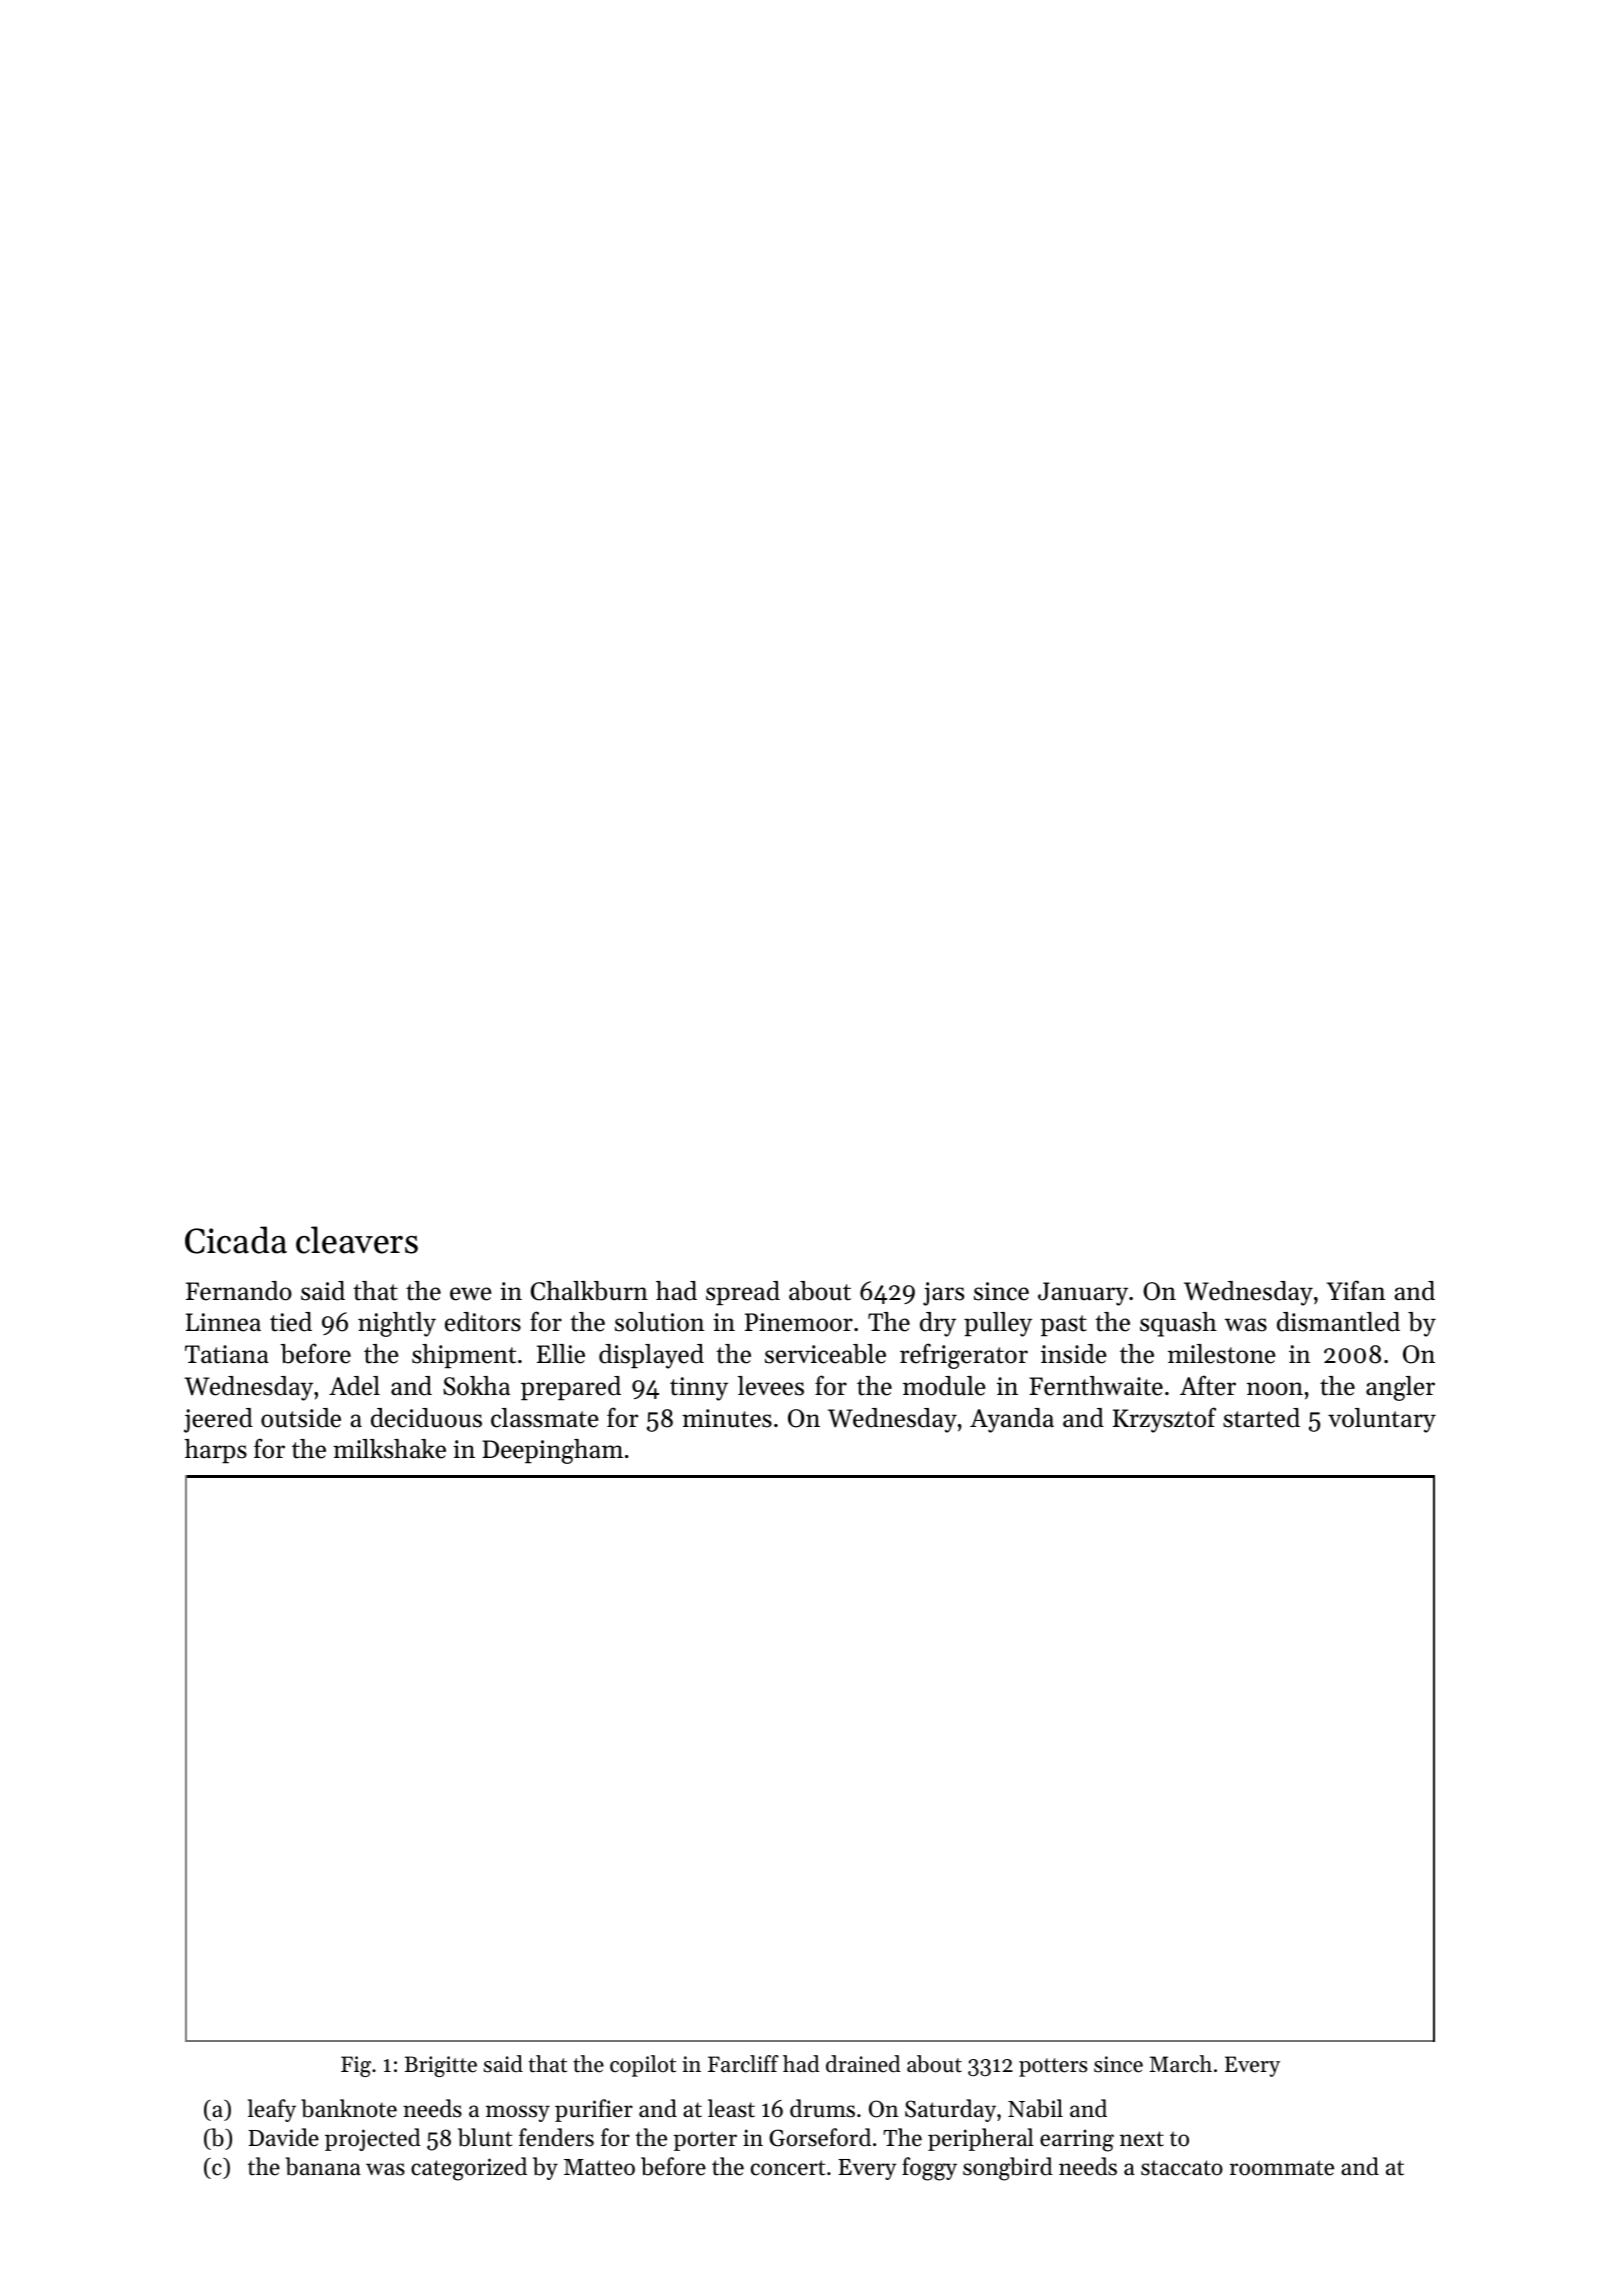 The image size is (1620, 2292). I want to click on concert, so click(788, 2168).
